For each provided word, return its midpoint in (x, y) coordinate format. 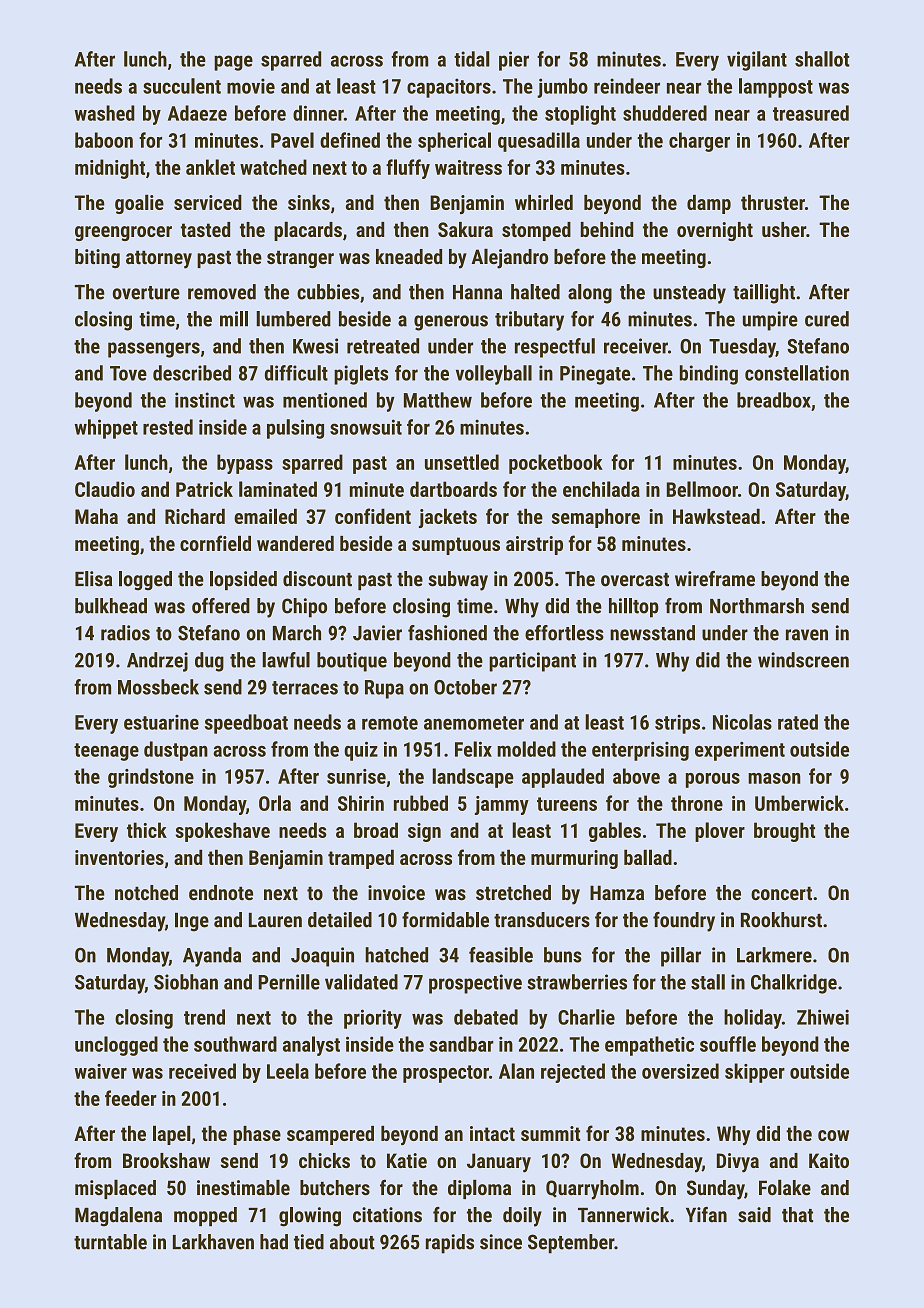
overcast (635, 580)
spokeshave (223, 832)
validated (361, 982)
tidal (472, 59)
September (571, 1244)
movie (251, 86)
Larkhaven (213, 1242)
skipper (755, 1073)
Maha (96, 516)
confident (373, 516)
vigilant (757, 61)
